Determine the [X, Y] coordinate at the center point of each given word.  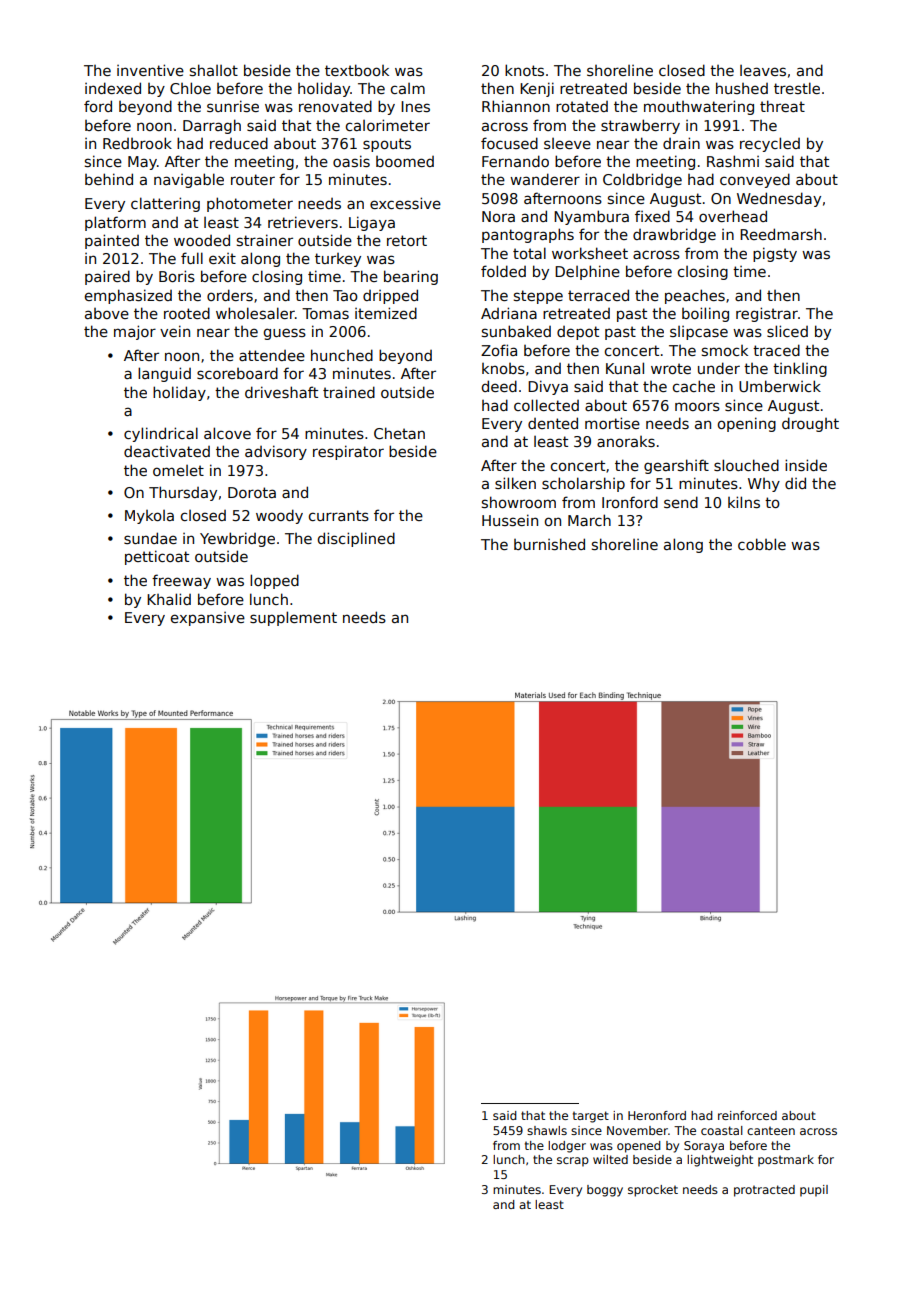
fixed [652, 216]
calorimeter [388, 125]
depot [578, 333]
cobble [762, 544]
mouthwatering [699, 107]
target [591, 1117]
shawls [547, 1130]
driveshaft [281, 392]
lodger [567, 1147]
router [253, 179]
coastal [722, 1130]
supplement [293, 618]
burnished [549, 544]
